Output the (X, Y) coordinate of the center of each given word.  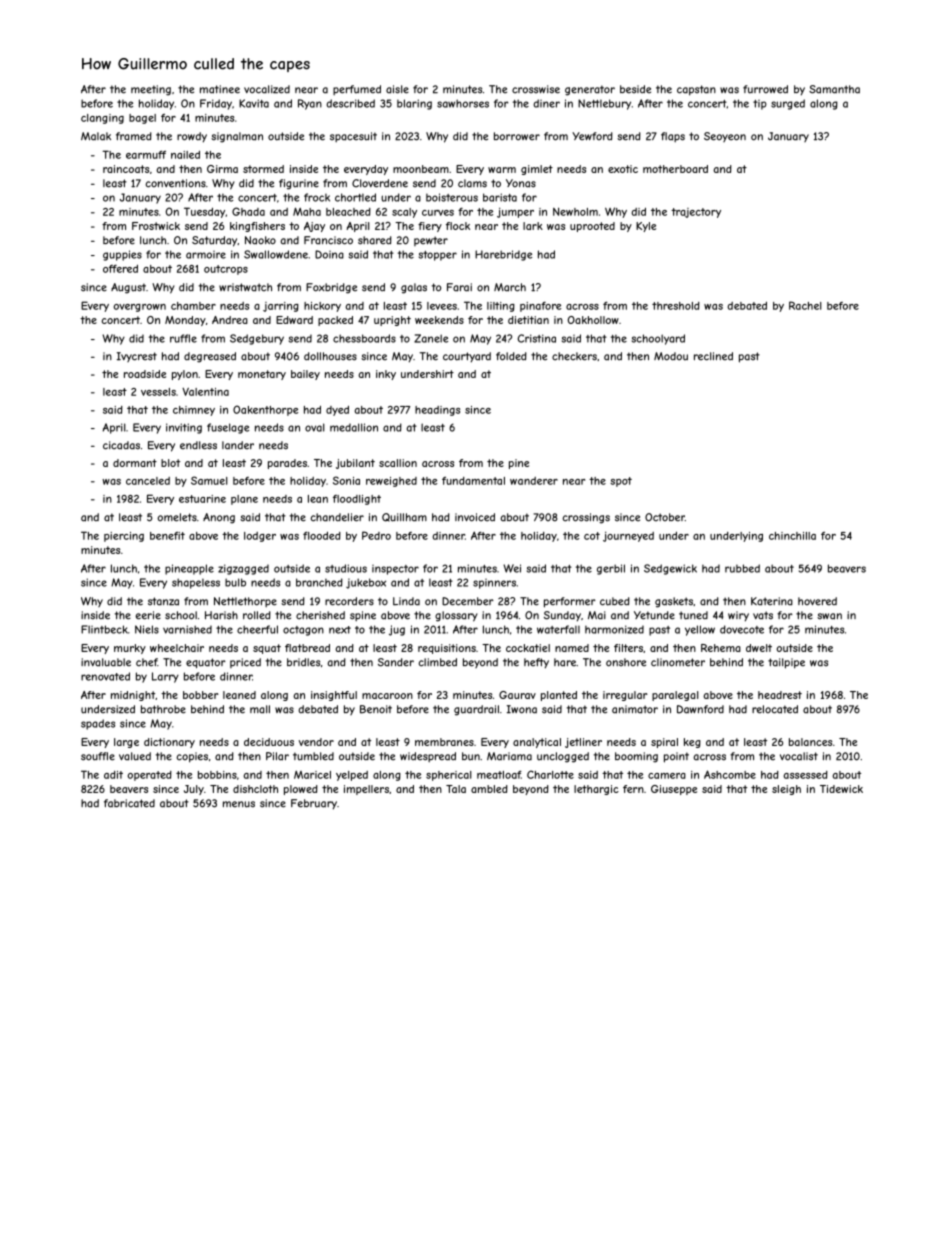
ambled (489, 789)
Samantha (834, 89)
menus (239, 804)
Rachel (805, 305)
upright (392, 321)
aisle (397, 89)
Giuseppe (674, 790)
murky (130, 649)
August (128, 288)
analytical (537, 743)
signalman (237, 137)
